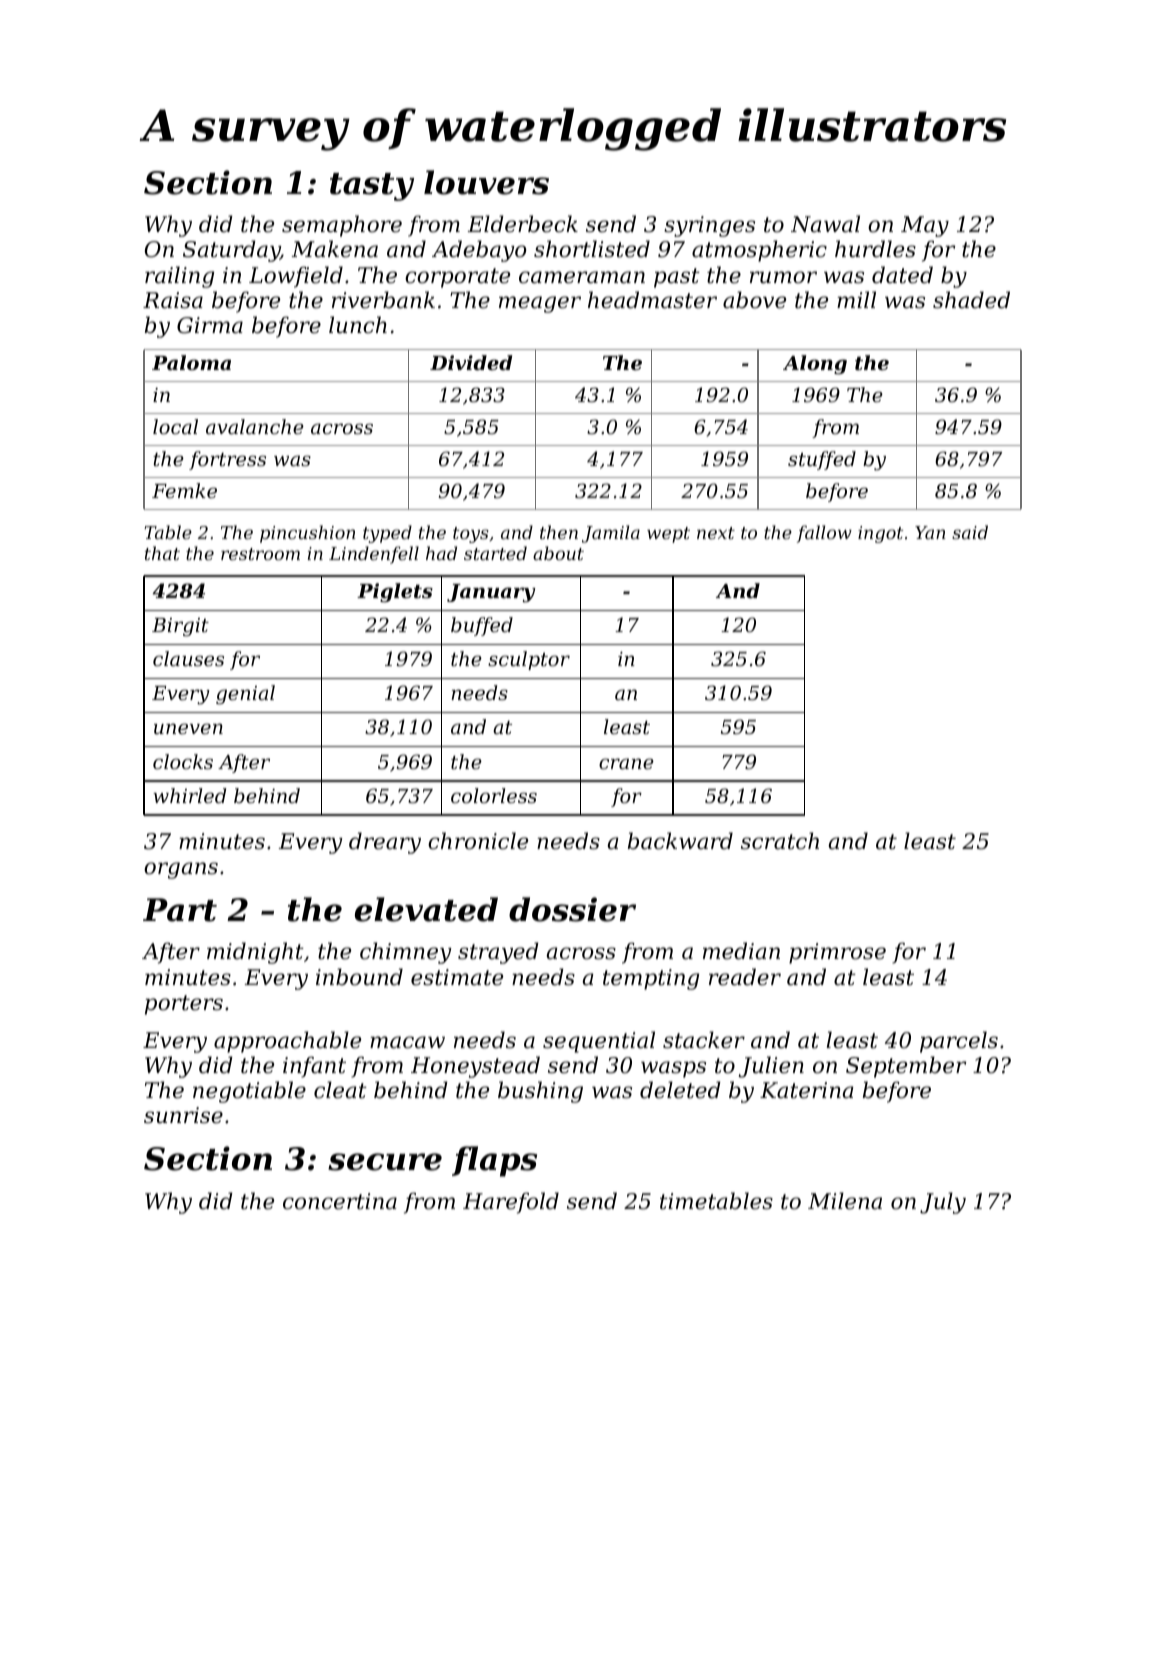 This screenshot has height=1654, width=1165. Describe the element at coordinates (245, 695) in the screenshot. I see `genial` at that location.
